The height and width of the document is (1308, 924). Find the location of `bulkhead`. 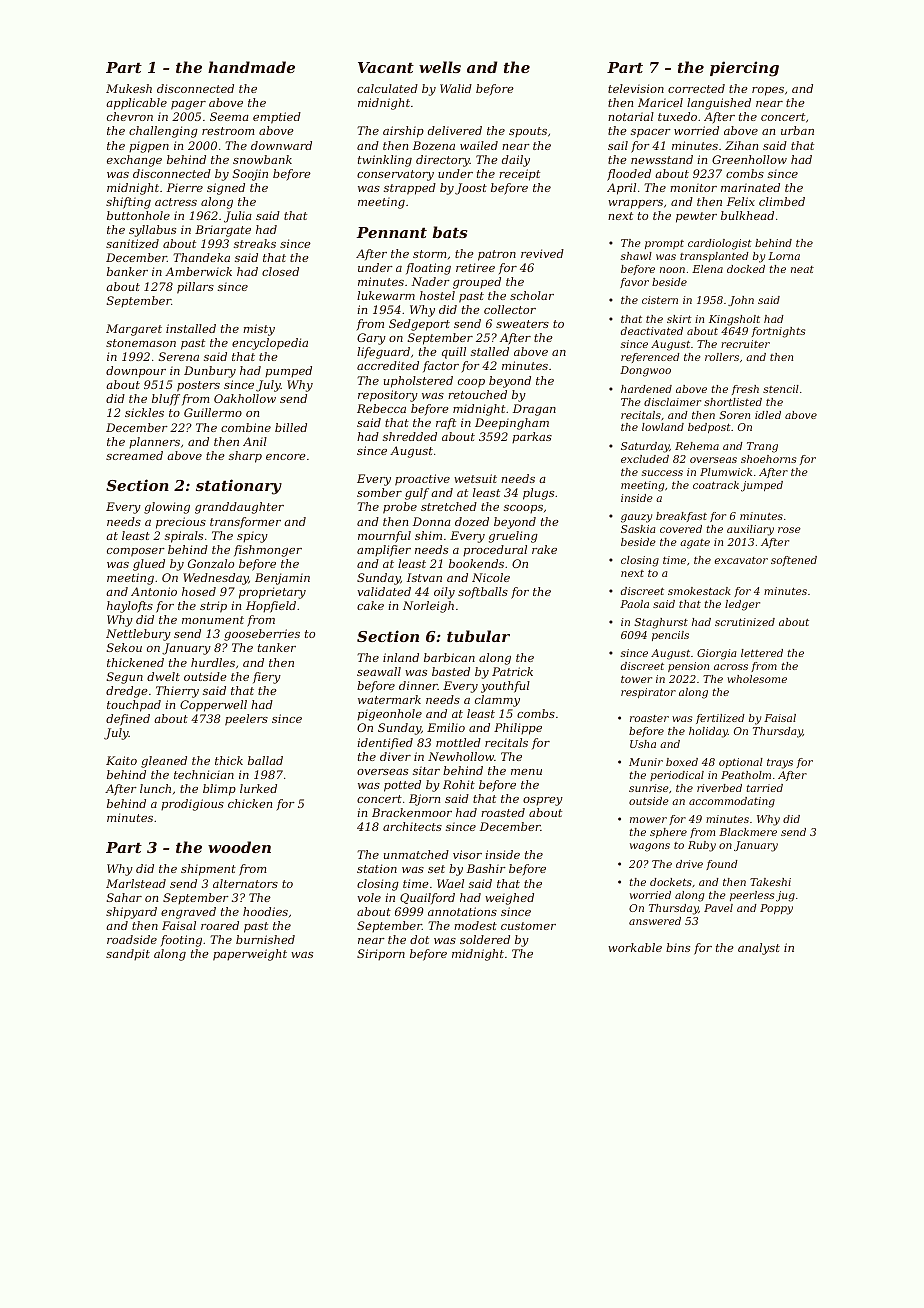

bulkhead is located at coordinates (747, 215).
